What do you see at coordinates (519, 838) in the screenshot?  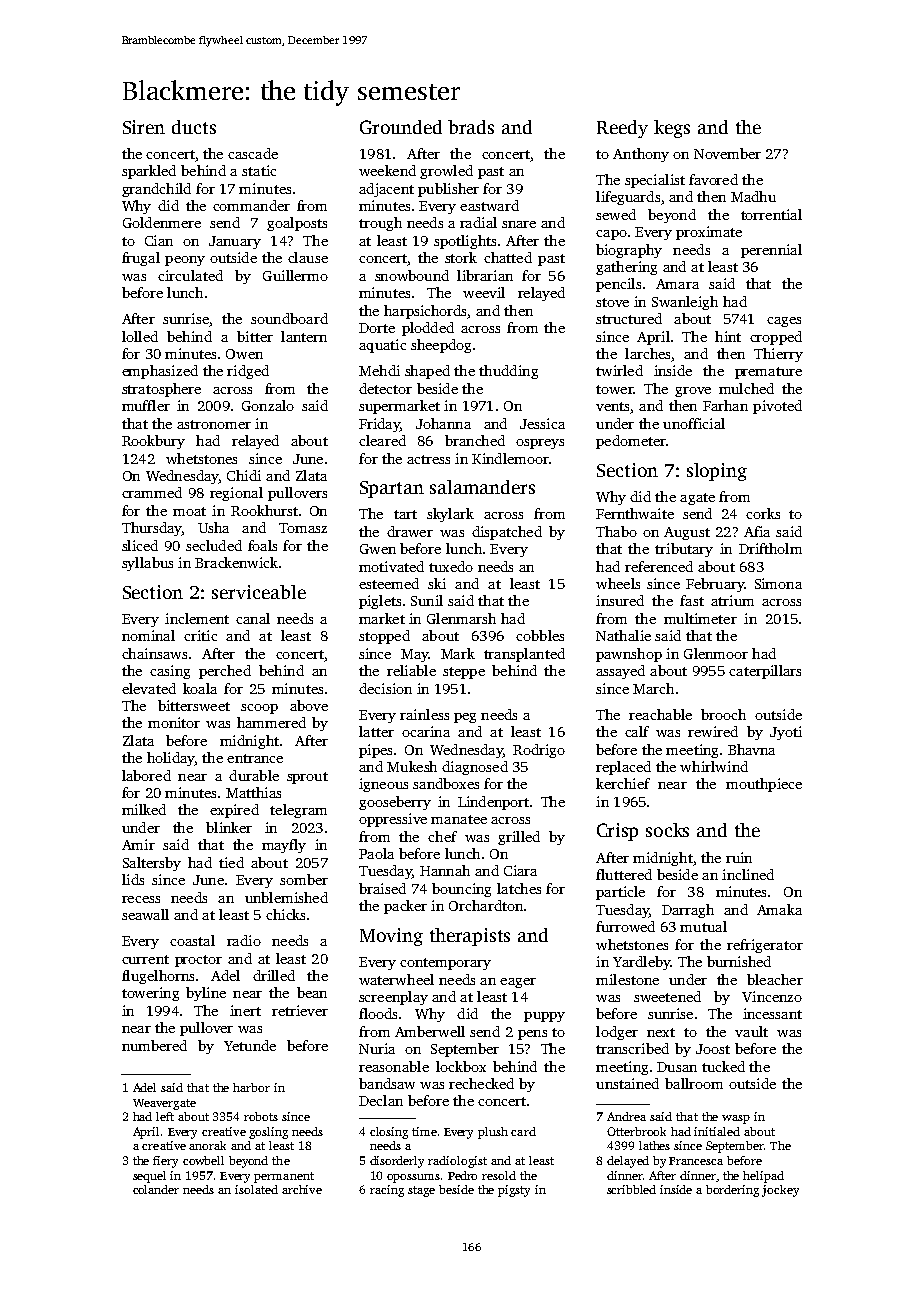 I see `grilled` at bounding box center [519, 838].
